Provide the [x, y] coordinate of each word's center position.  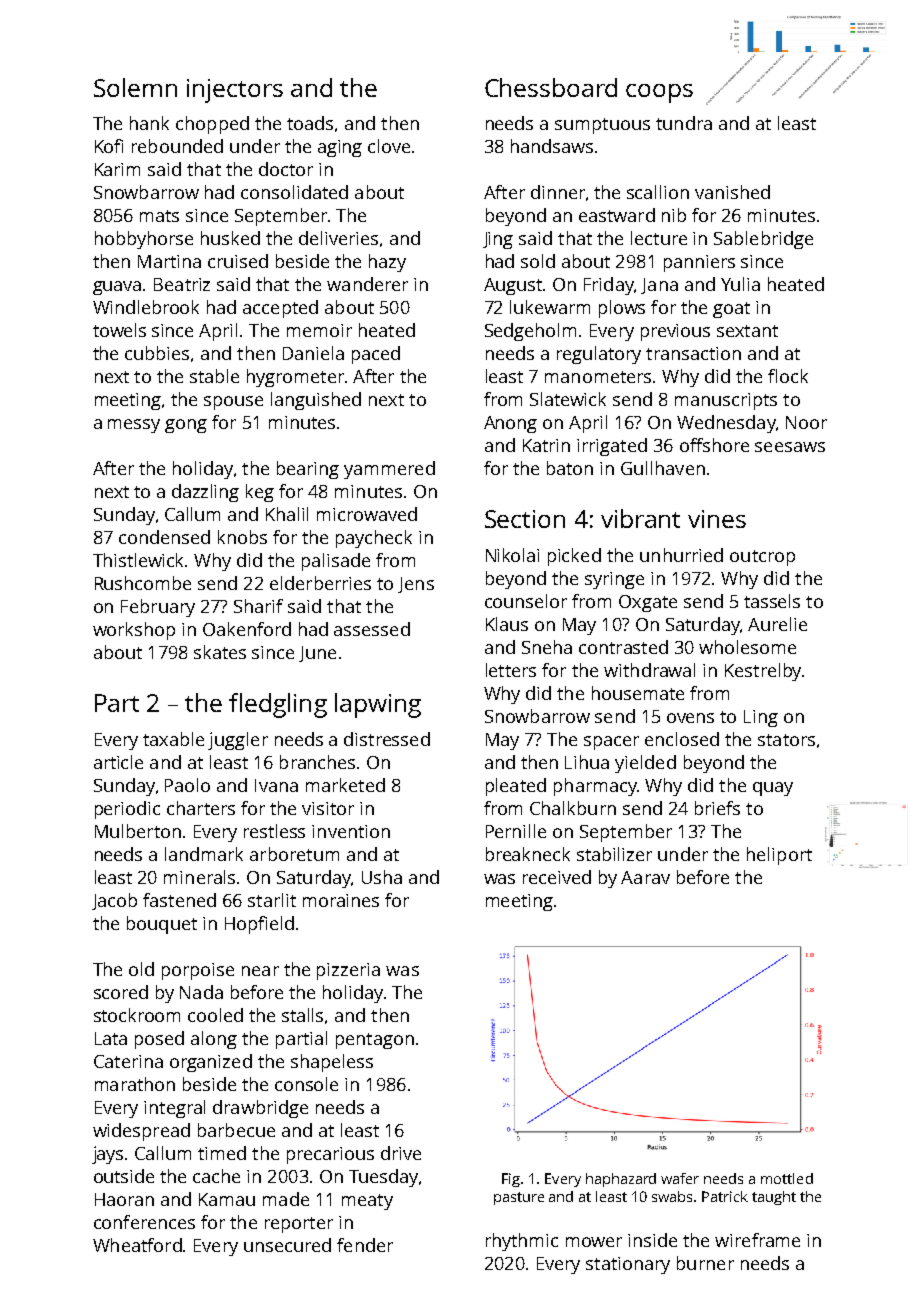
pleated [516, 787]
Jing [498, 240]
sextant [747, 331]
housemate [638, 693]
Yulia [740, 284]
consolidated [294, 192]
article [118, 762]
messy [134, 426]
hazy [387, 263]
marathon [135, 1084]
